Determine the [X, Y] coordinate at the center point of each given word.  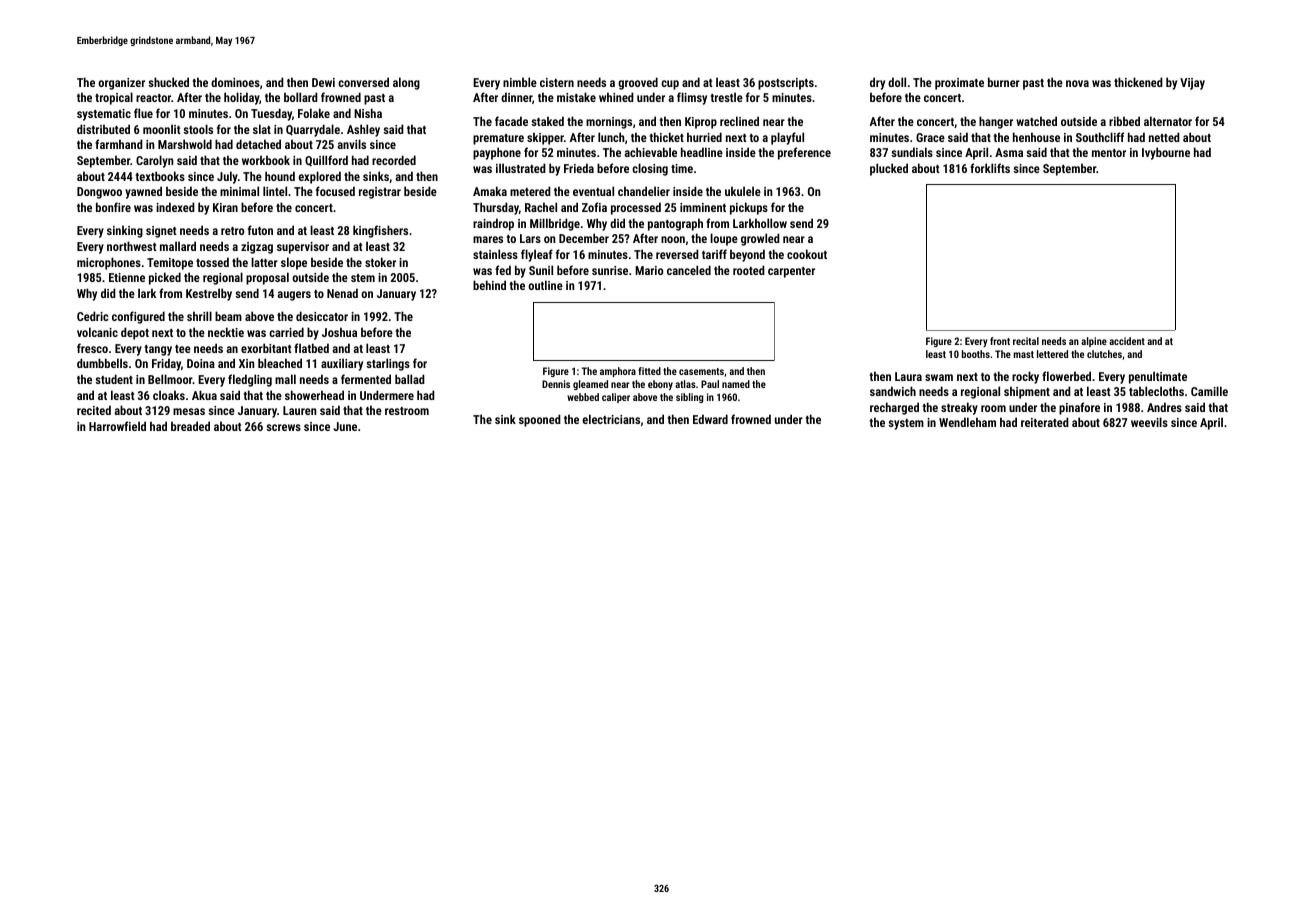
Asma [1009, 152]
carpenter [791, 272]
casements [701, 371]
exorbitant [266, 348]
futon [260, 230]
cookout [807, 254]
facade [511, 121]
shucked [168, 82]
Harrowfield [117, 426]
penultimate [1158, 377]
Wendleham [967, 422]
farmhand [119, 144]
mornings [609, 123]
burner [1004, 82]
